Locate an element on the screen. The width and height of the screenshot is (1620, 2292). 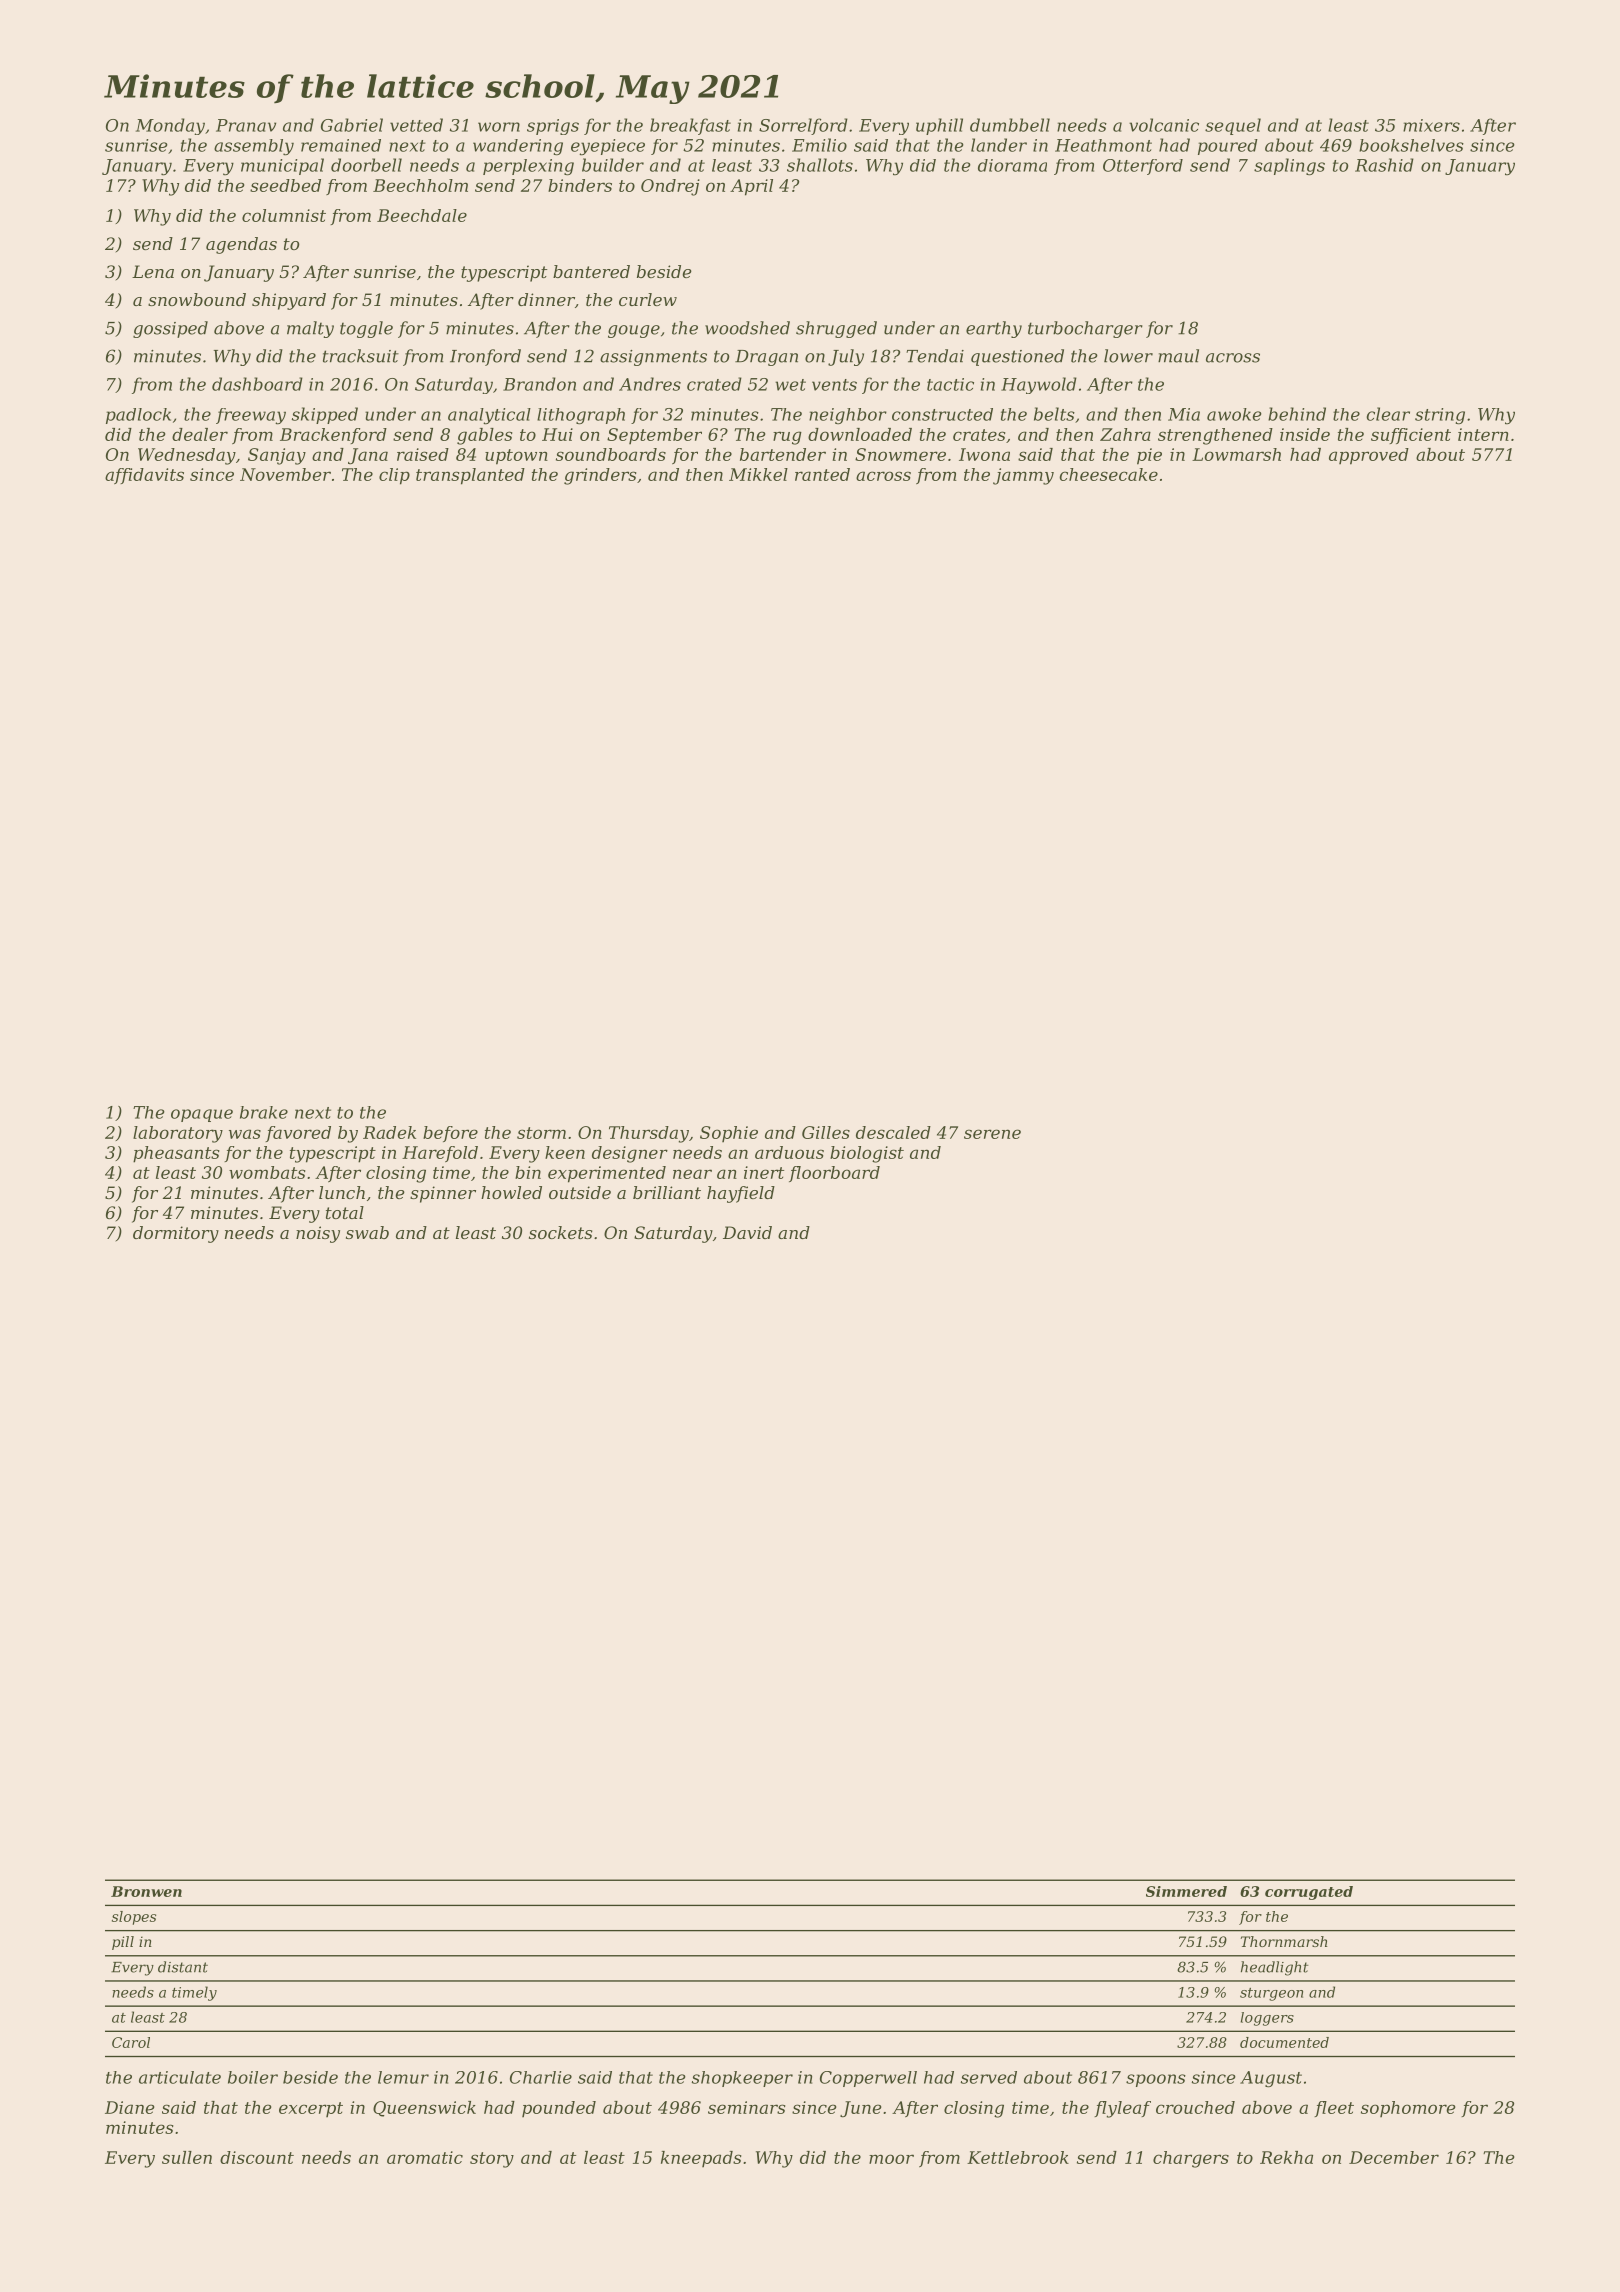
aromatic is located at coordinates (425, 2157).
